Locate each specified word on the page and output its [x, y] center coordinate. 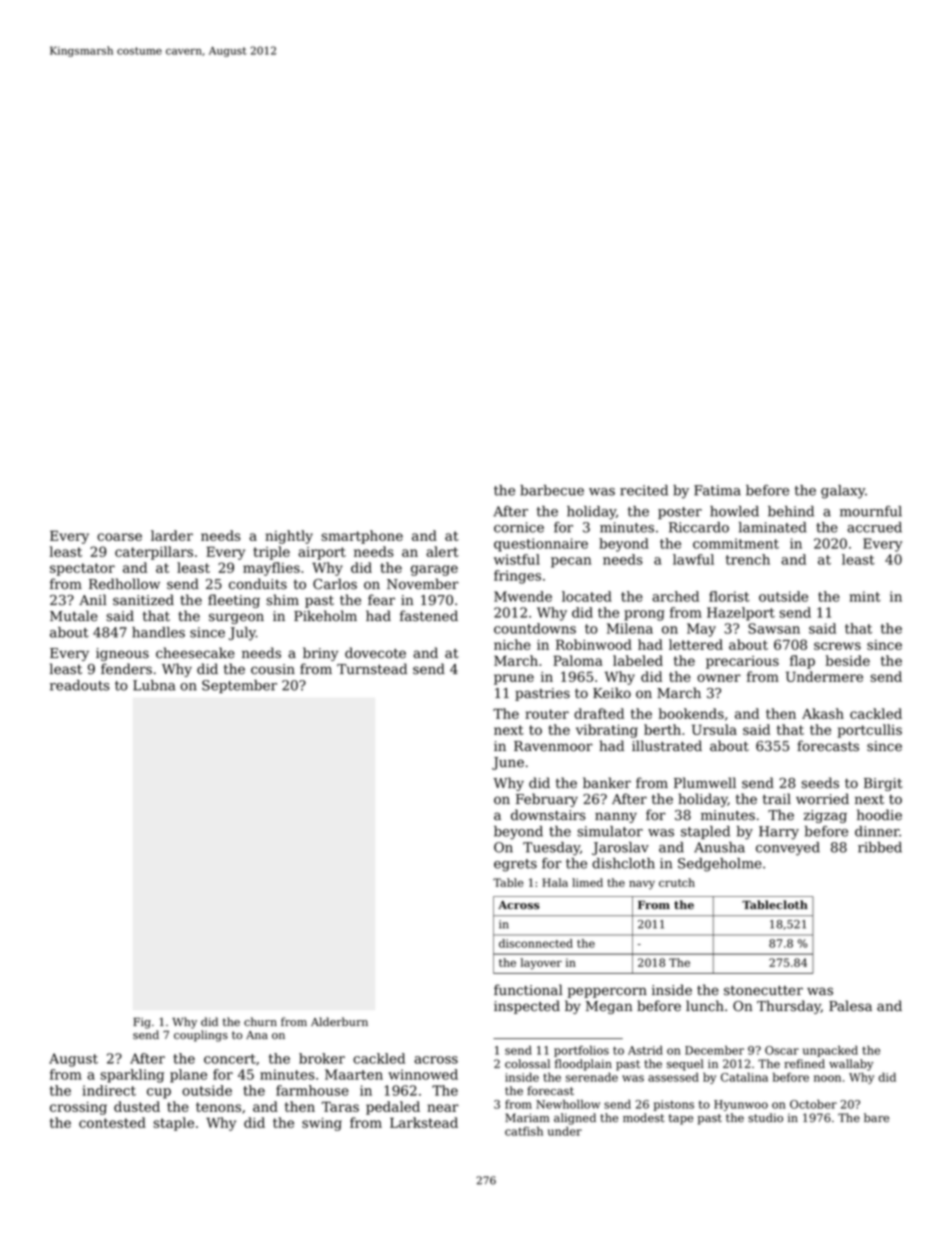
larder [172, 535]
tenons [218, 1107]
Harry [779, 833]
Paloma [578, 660]
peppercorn [607, 992]
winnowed [423, 1074]
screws [837, 646]
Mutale [74, 616]
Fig [142, 1023]
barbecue [552, 490]
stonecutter [763, 990]
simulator [610, 831]
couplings [201, 1036]
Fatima [717, 490]
